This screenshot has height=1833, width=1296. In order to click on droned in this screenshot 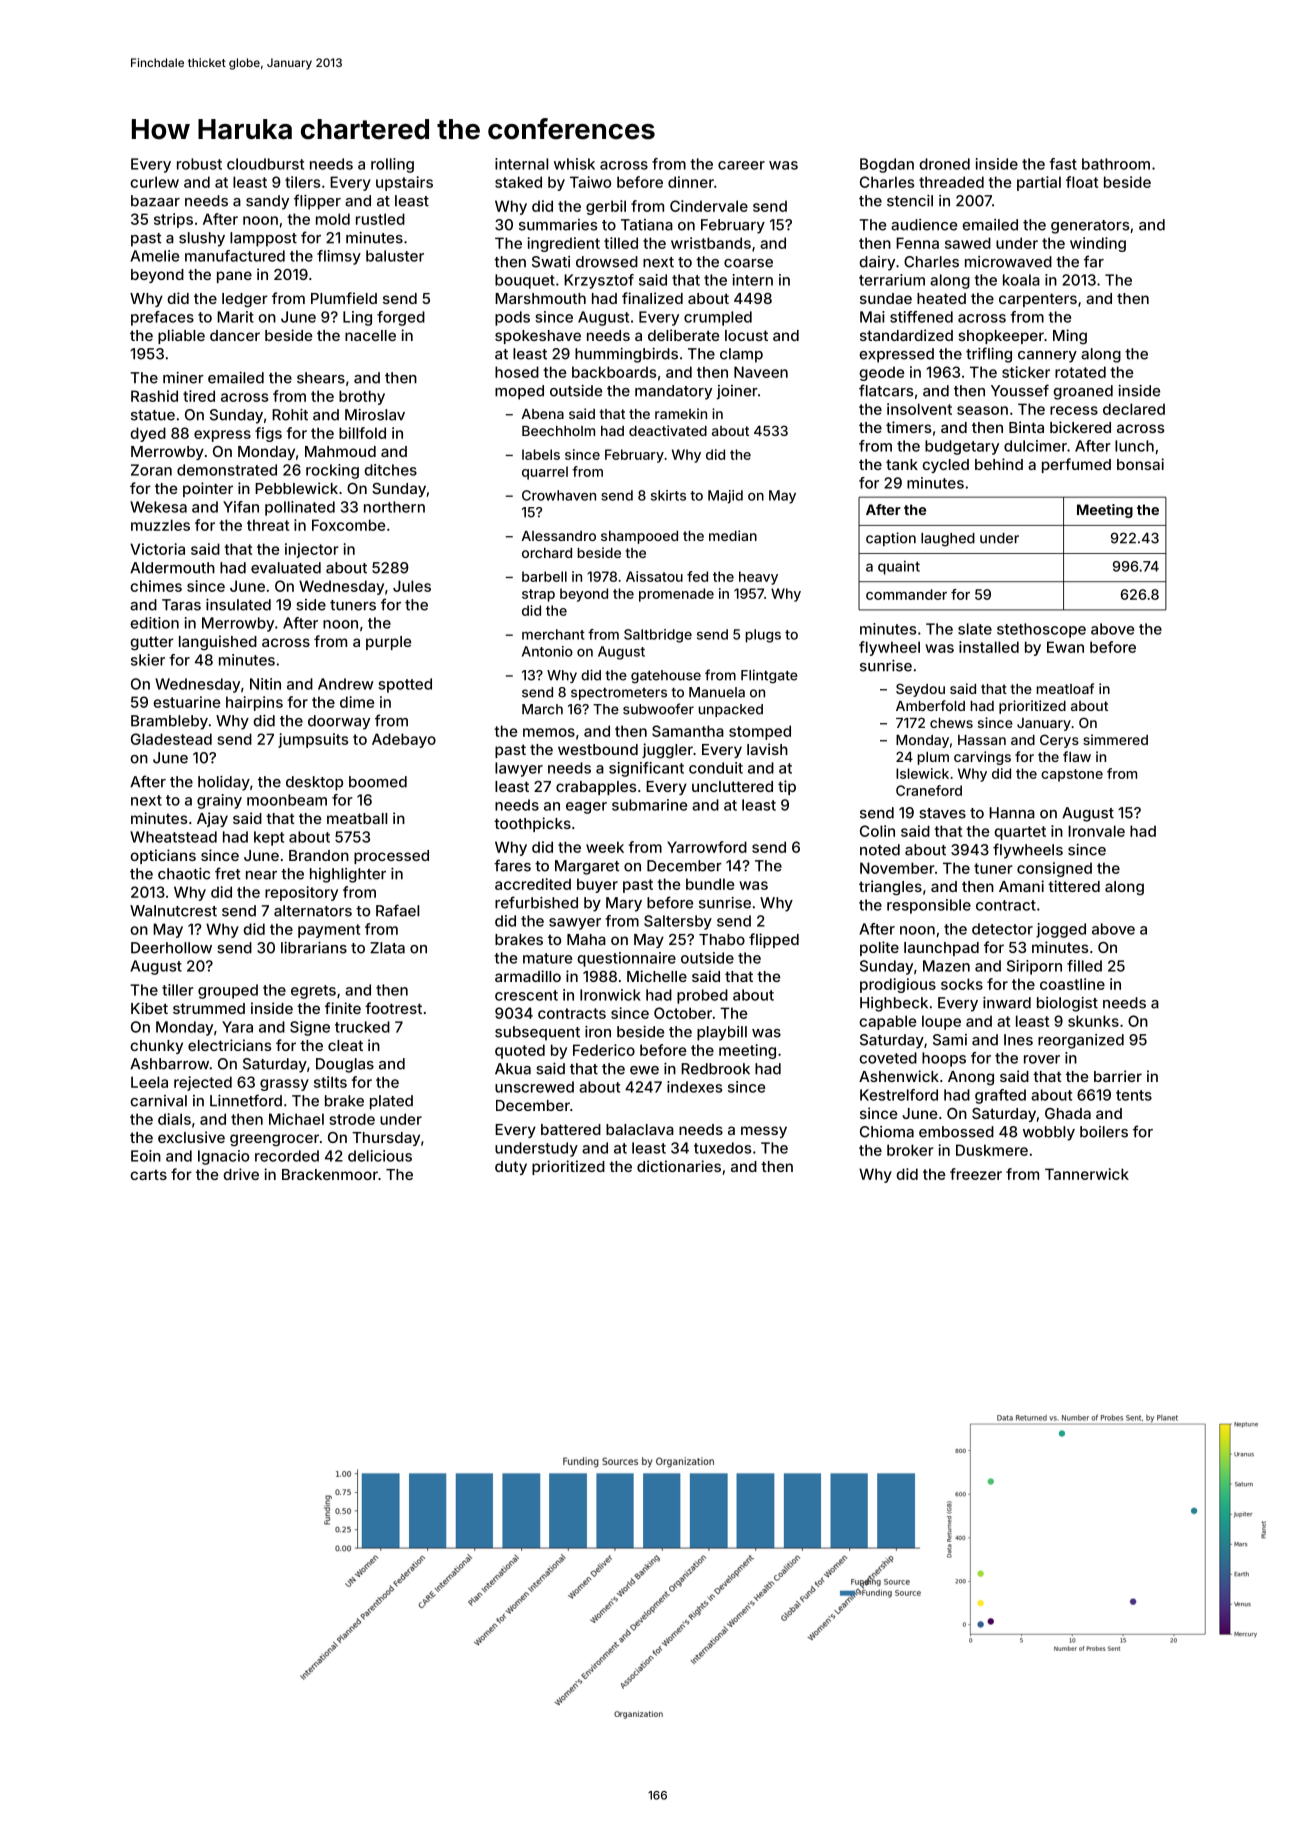, I will do `click(944, 164)`.
